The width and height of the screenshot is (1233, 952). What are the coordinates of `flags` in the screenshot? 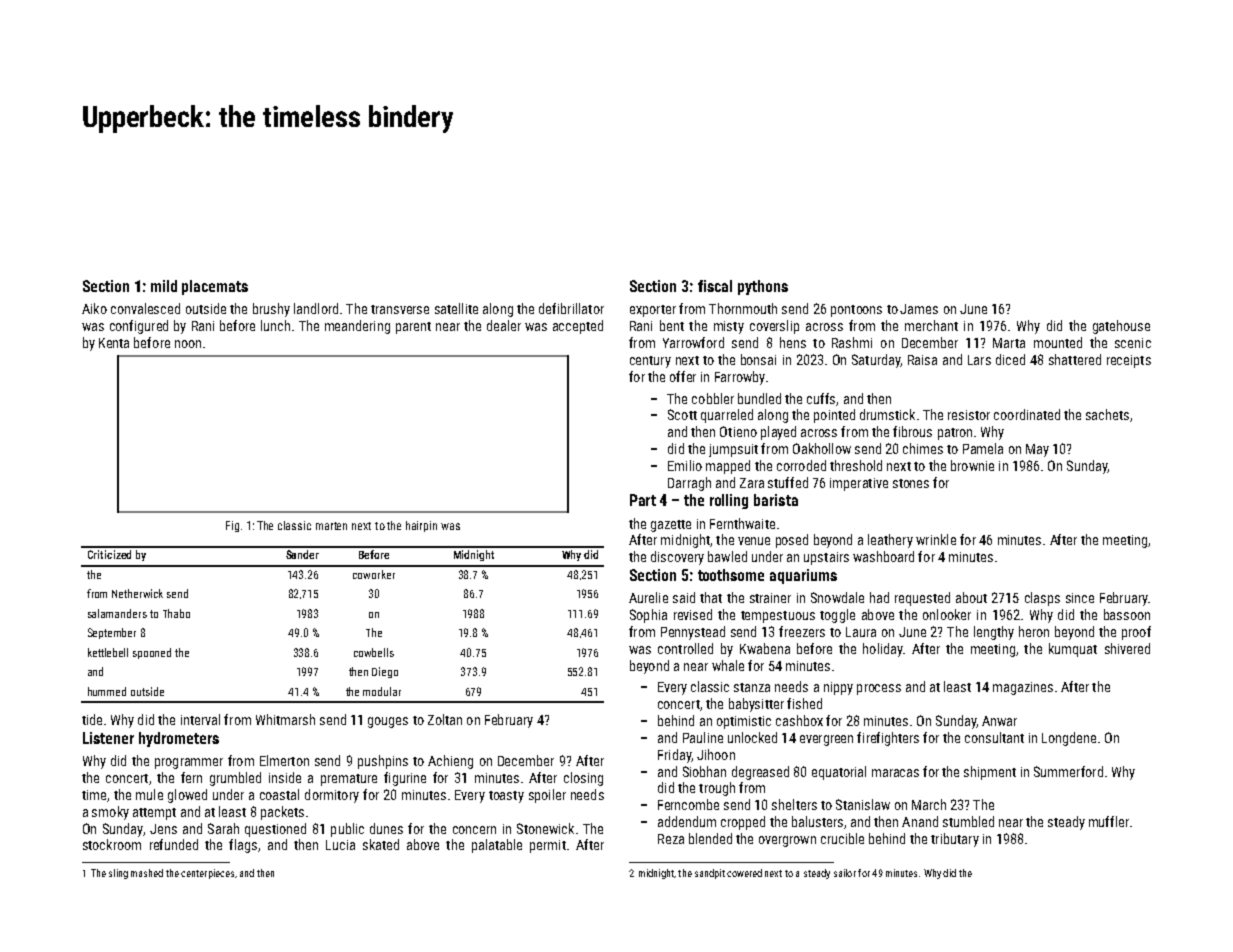 It's located at (243, 846).
